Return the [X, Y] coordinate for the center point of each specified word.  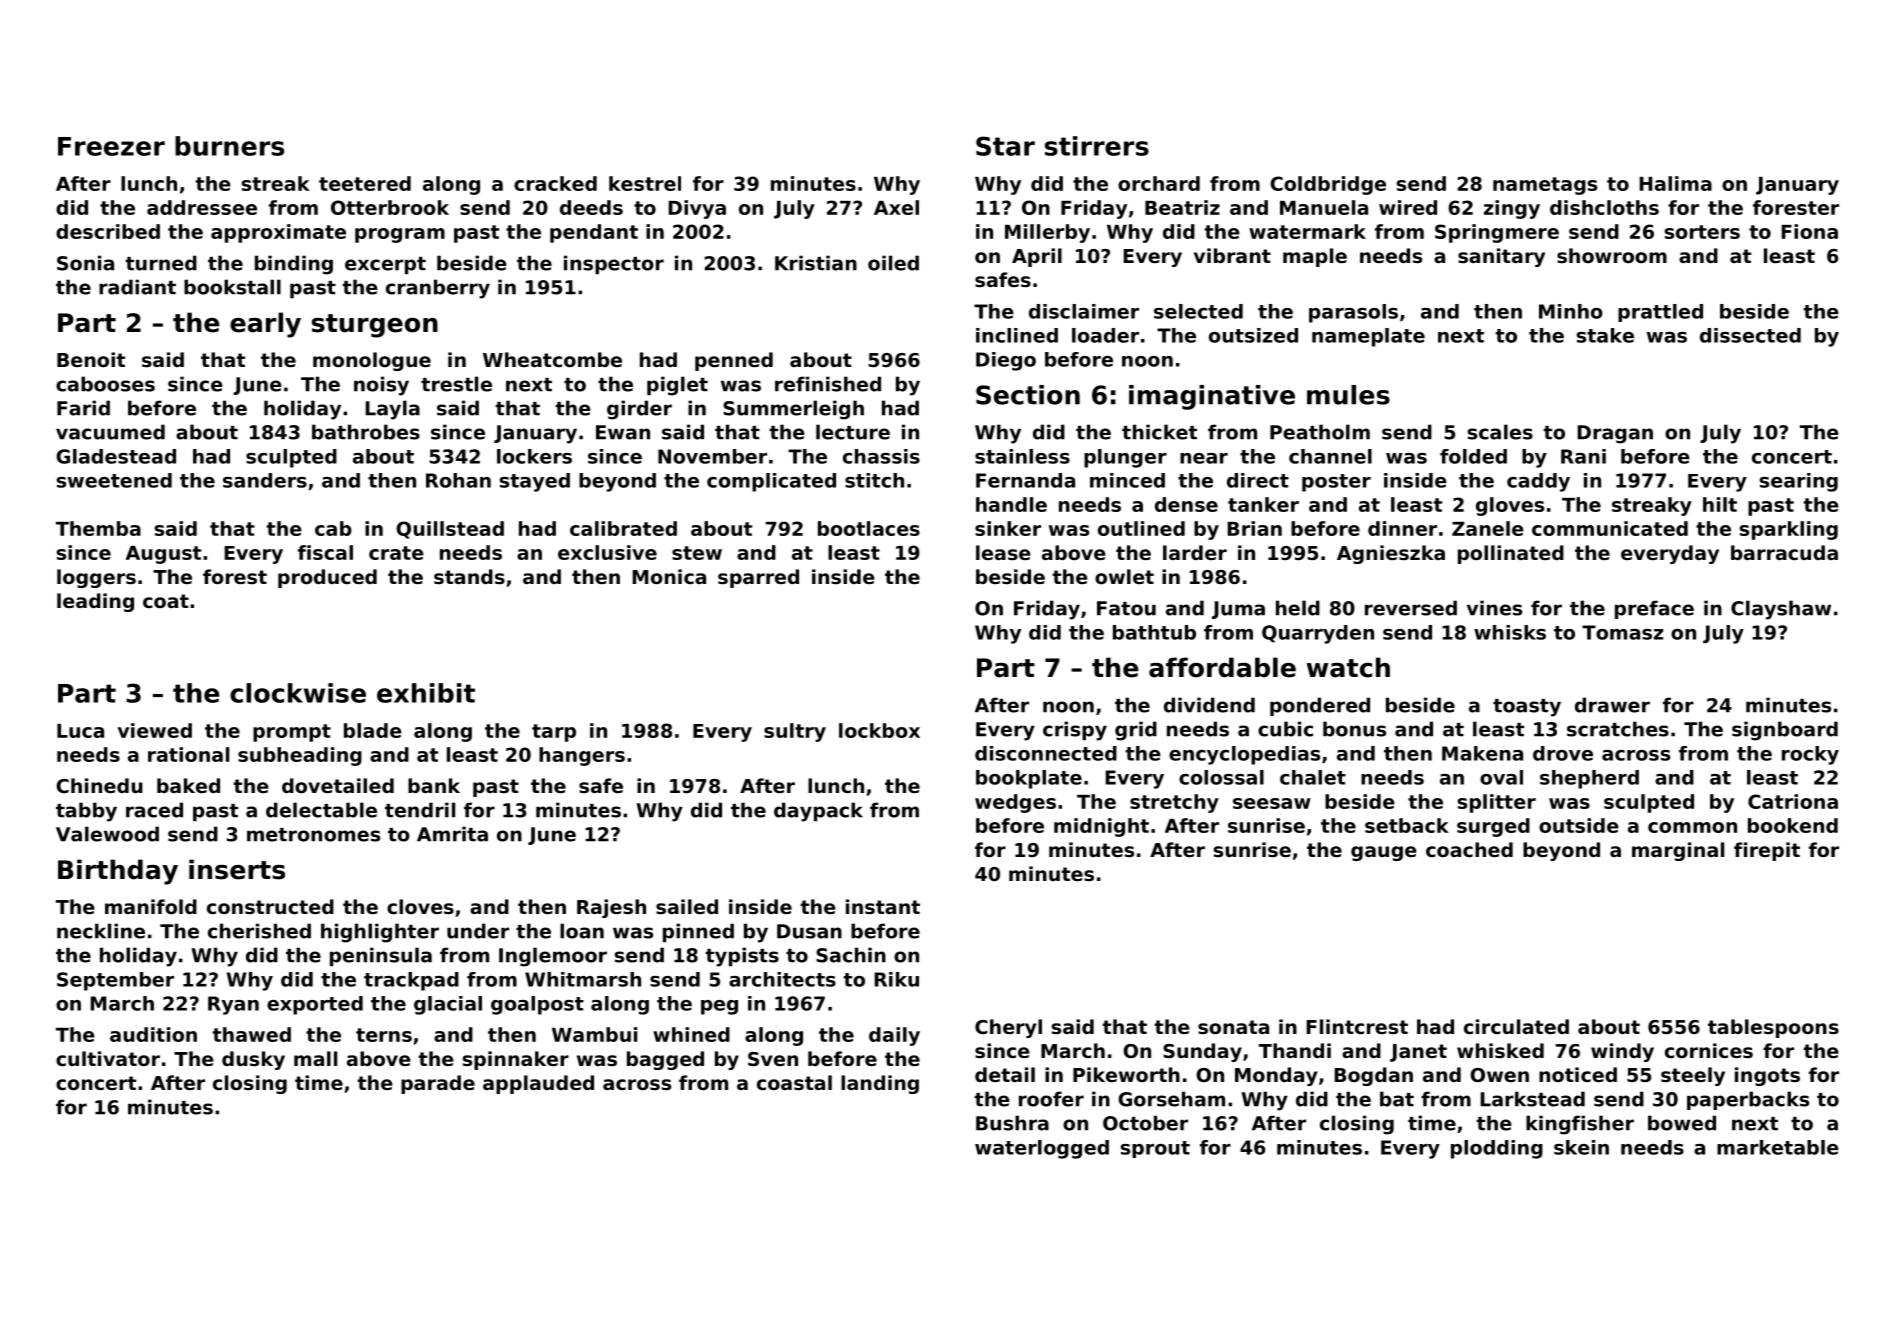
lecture [853, 432]
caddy [1538, 482]
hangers [582, 756]
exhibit [426, 693]
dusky [253, 1060]
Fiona [1809, 231]
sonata [1233, 1027]
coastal [794, 1082]
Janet [1418, 1053]
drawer [1612, 705]
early [265, 325]
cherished [259, 931]
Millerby [1047, 233]
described [108, 231]
